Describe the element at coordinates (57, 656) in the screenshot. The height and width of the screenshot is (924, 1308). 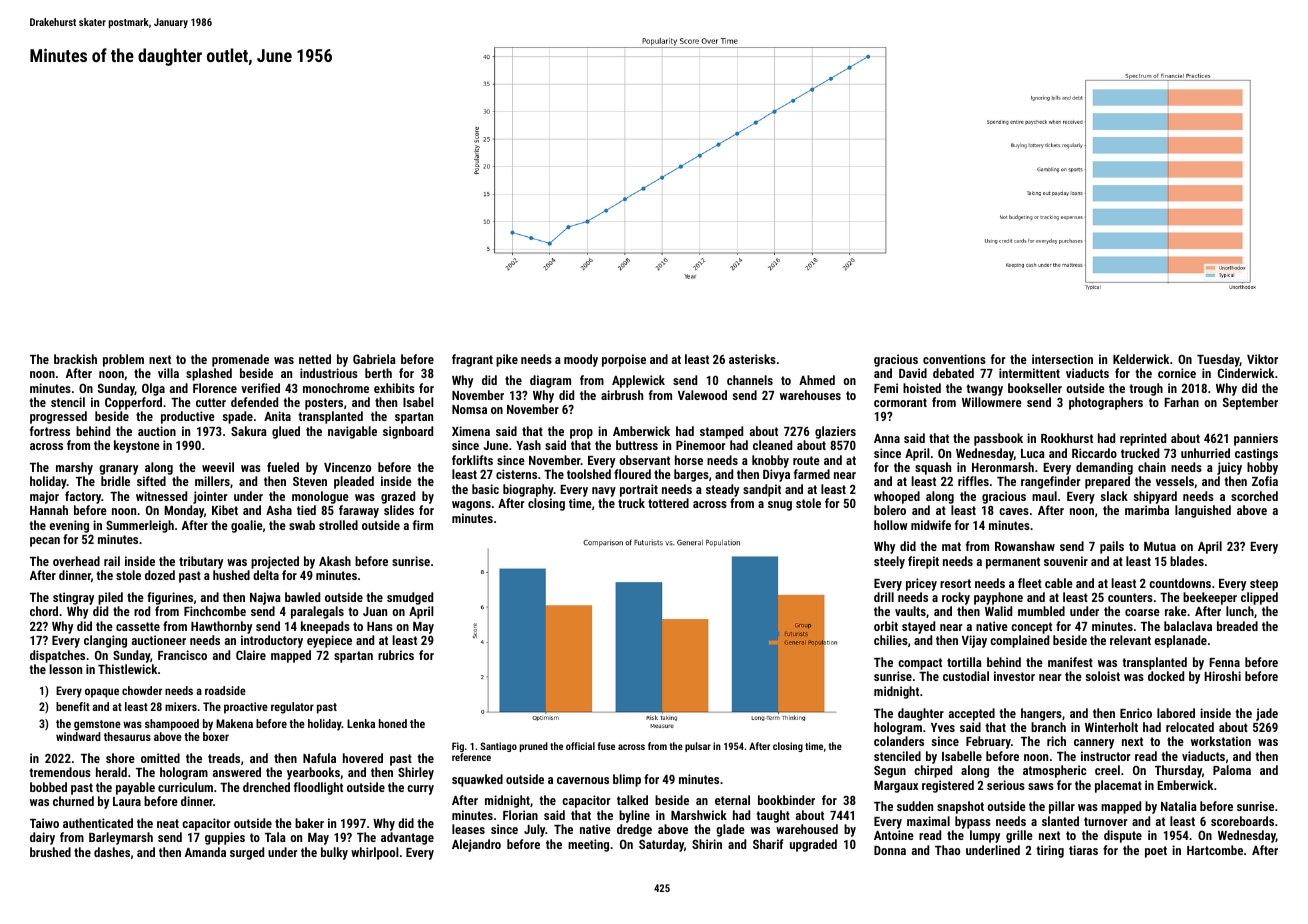
I see `dispatches` at that location.
